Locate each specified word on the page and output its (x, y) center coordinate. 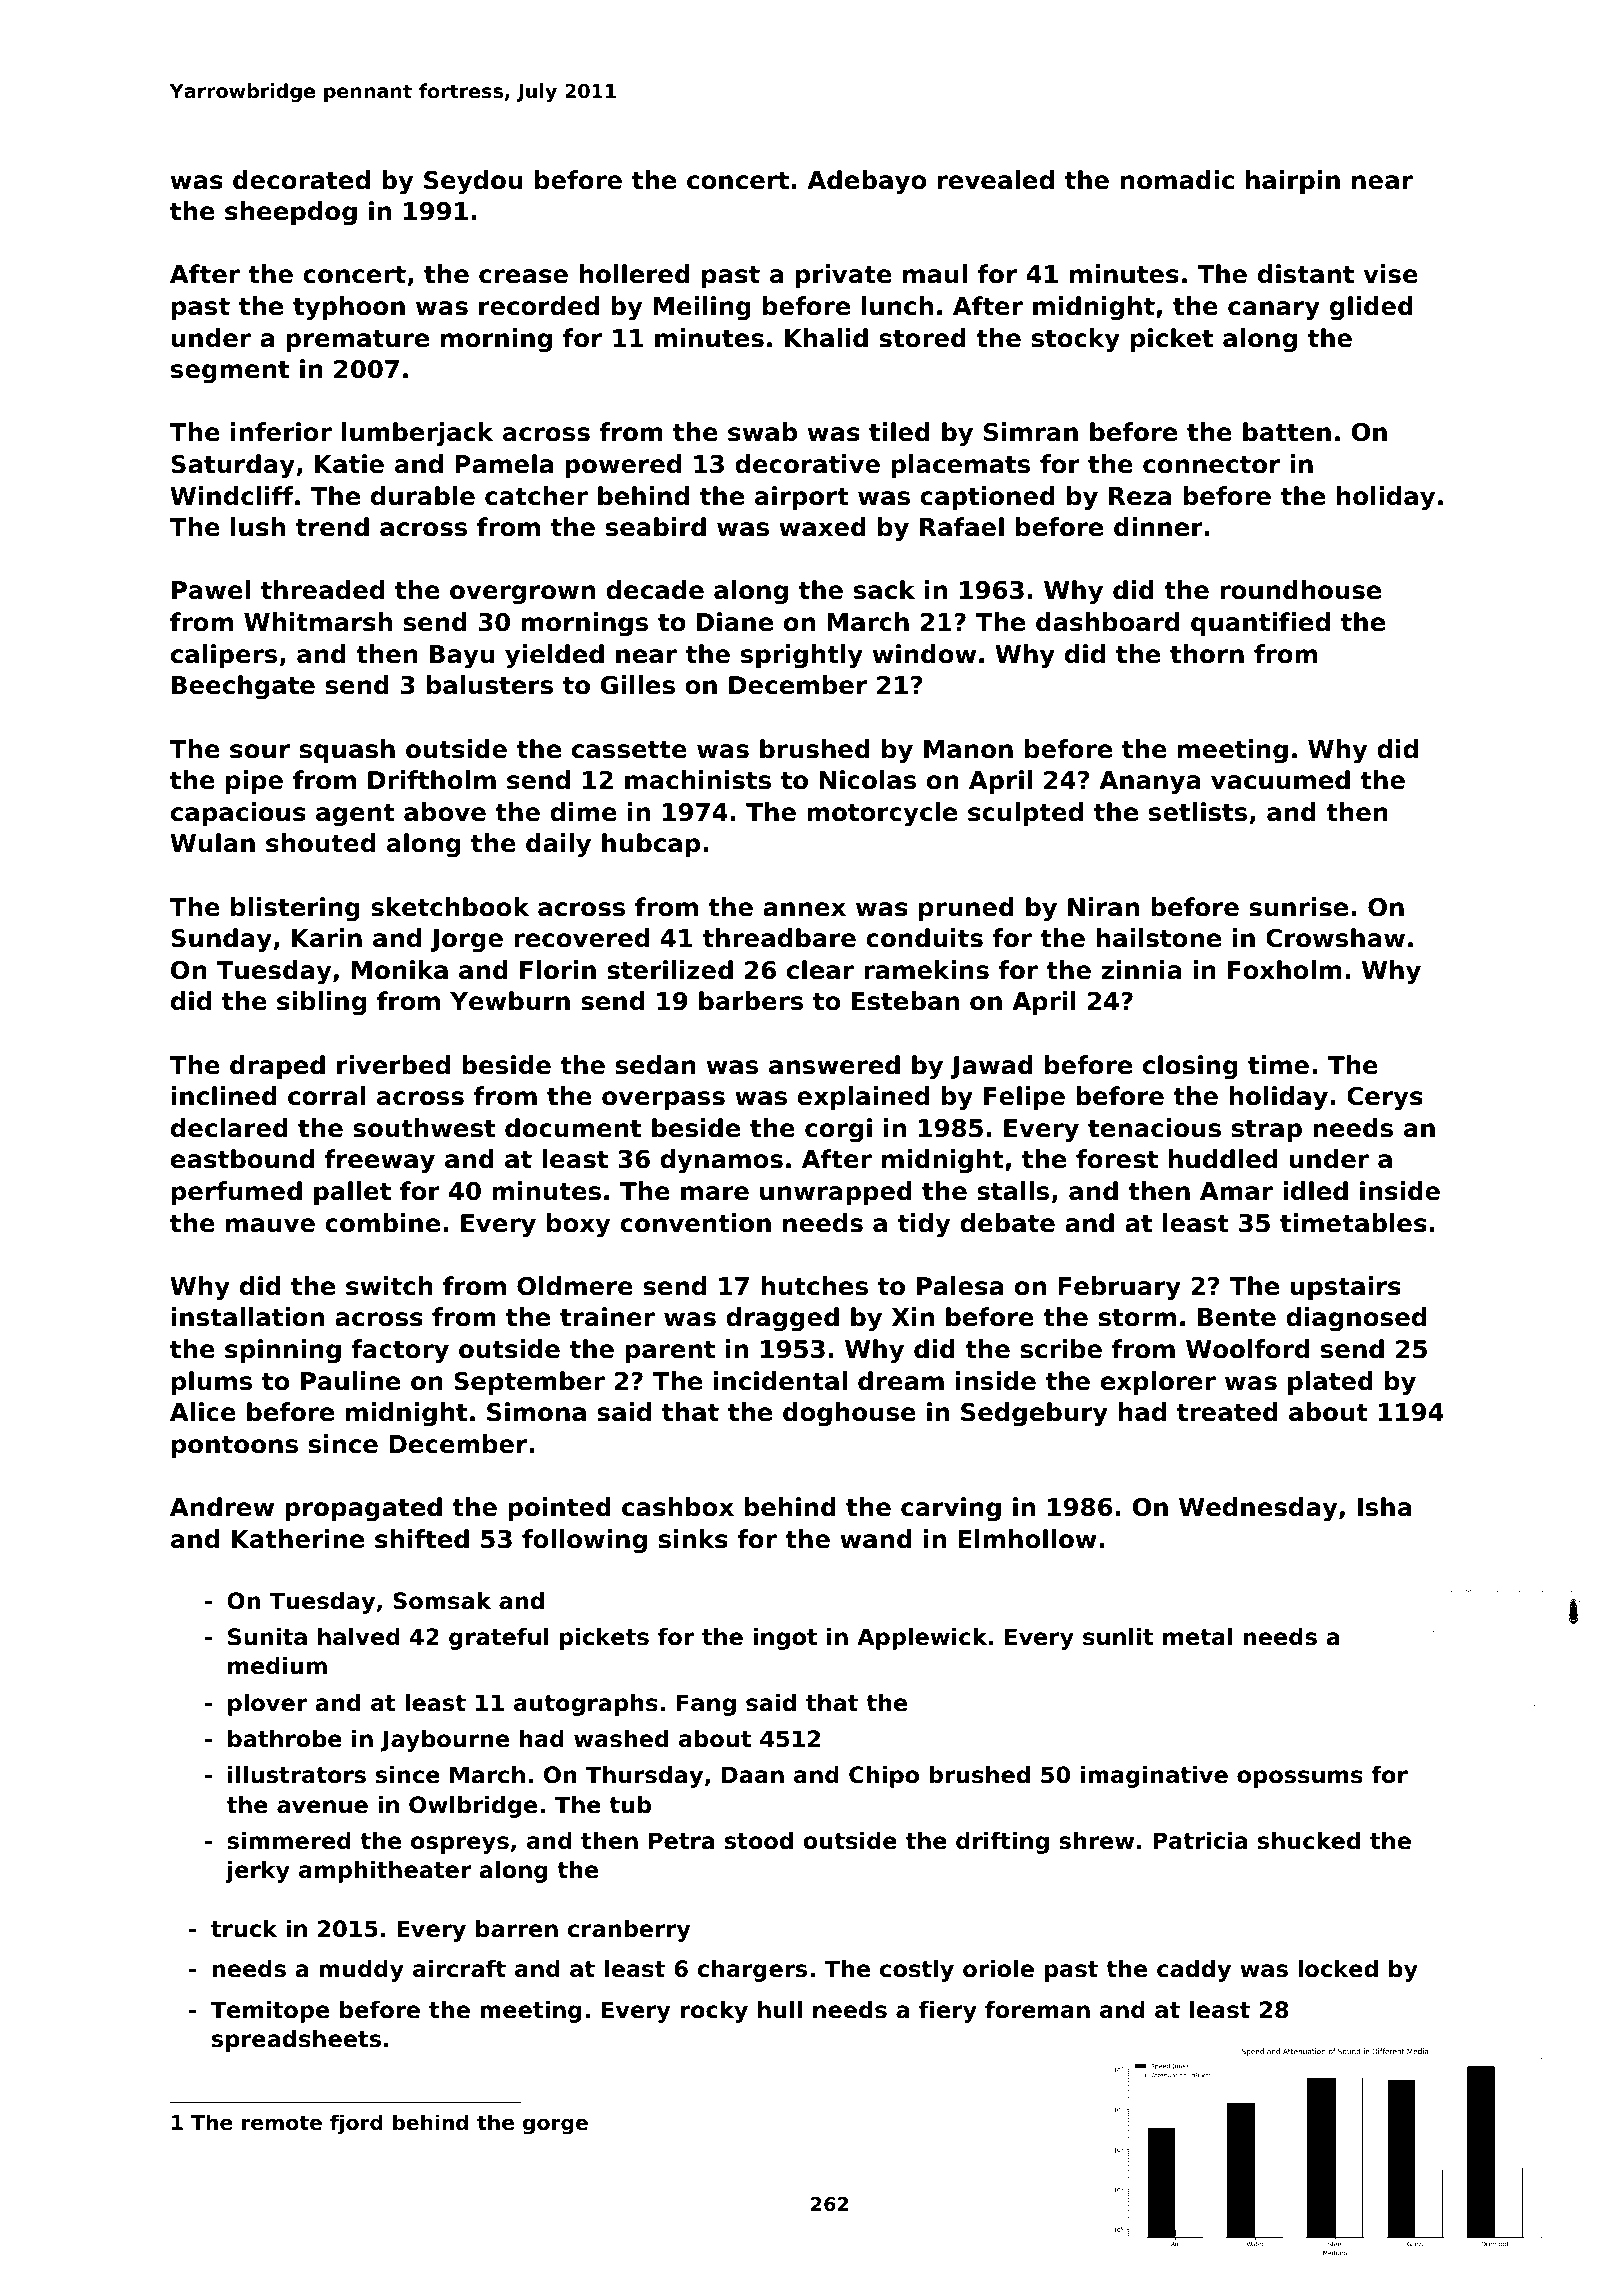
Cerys (1385, 1099)
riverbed (393, 1065)
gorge (555, 2126)
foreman (1037, 2010)
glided (1371, 308)
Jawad (992, 1067)
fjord (356, 2124)
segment (230, 372)
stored (922, 338)
